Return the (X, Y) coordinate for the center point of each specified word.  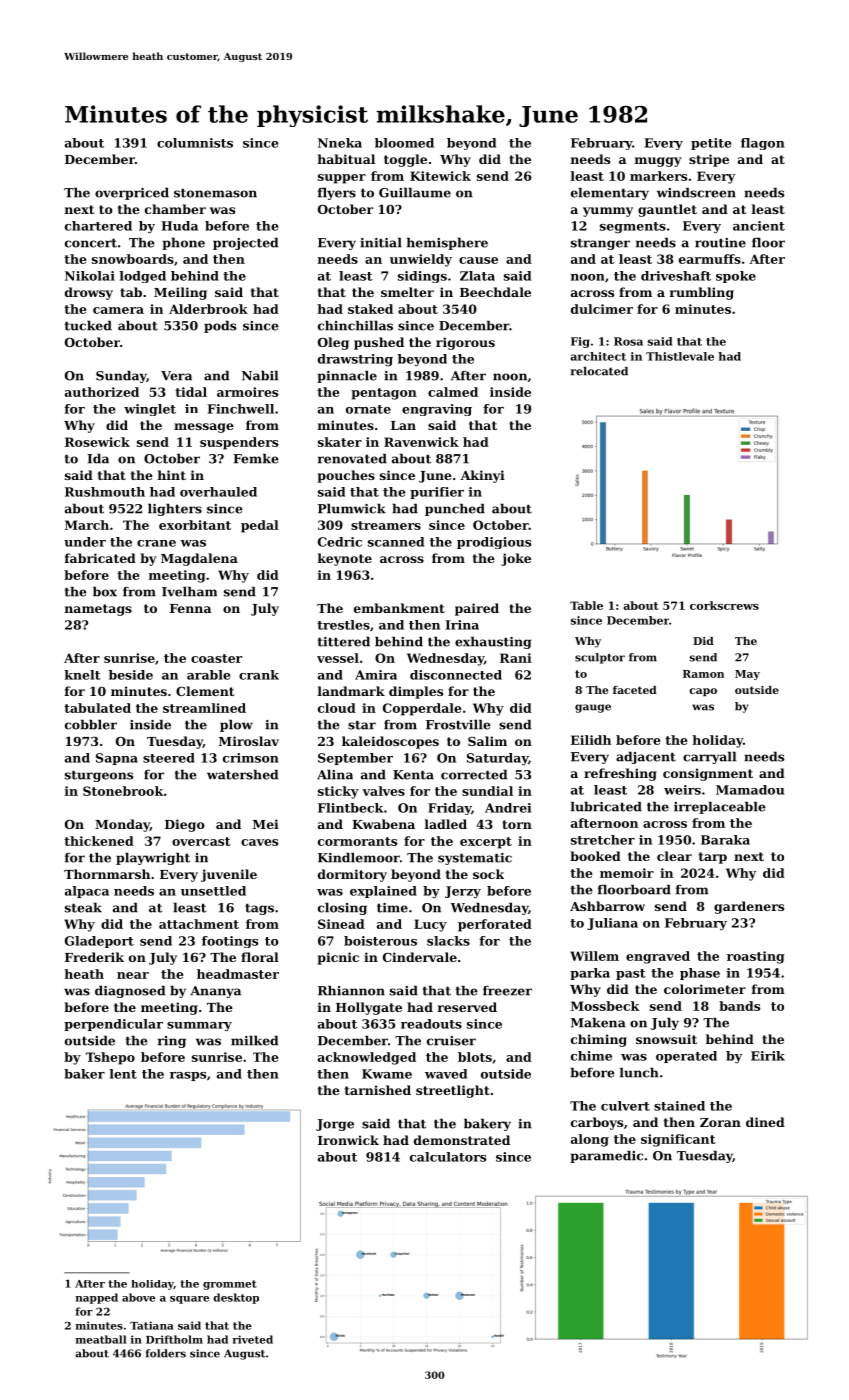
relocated (599, 371)
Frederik (94, 957)
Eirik (768, 1056)
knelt (83, 675)
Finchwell (240, 409)
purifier (437, 493)
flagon (763, 144)
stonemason (215, 193)
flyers (337, 193)
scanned (396, 542)
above (138, 1297)
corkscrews (724, 605)
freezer (507, 991)
